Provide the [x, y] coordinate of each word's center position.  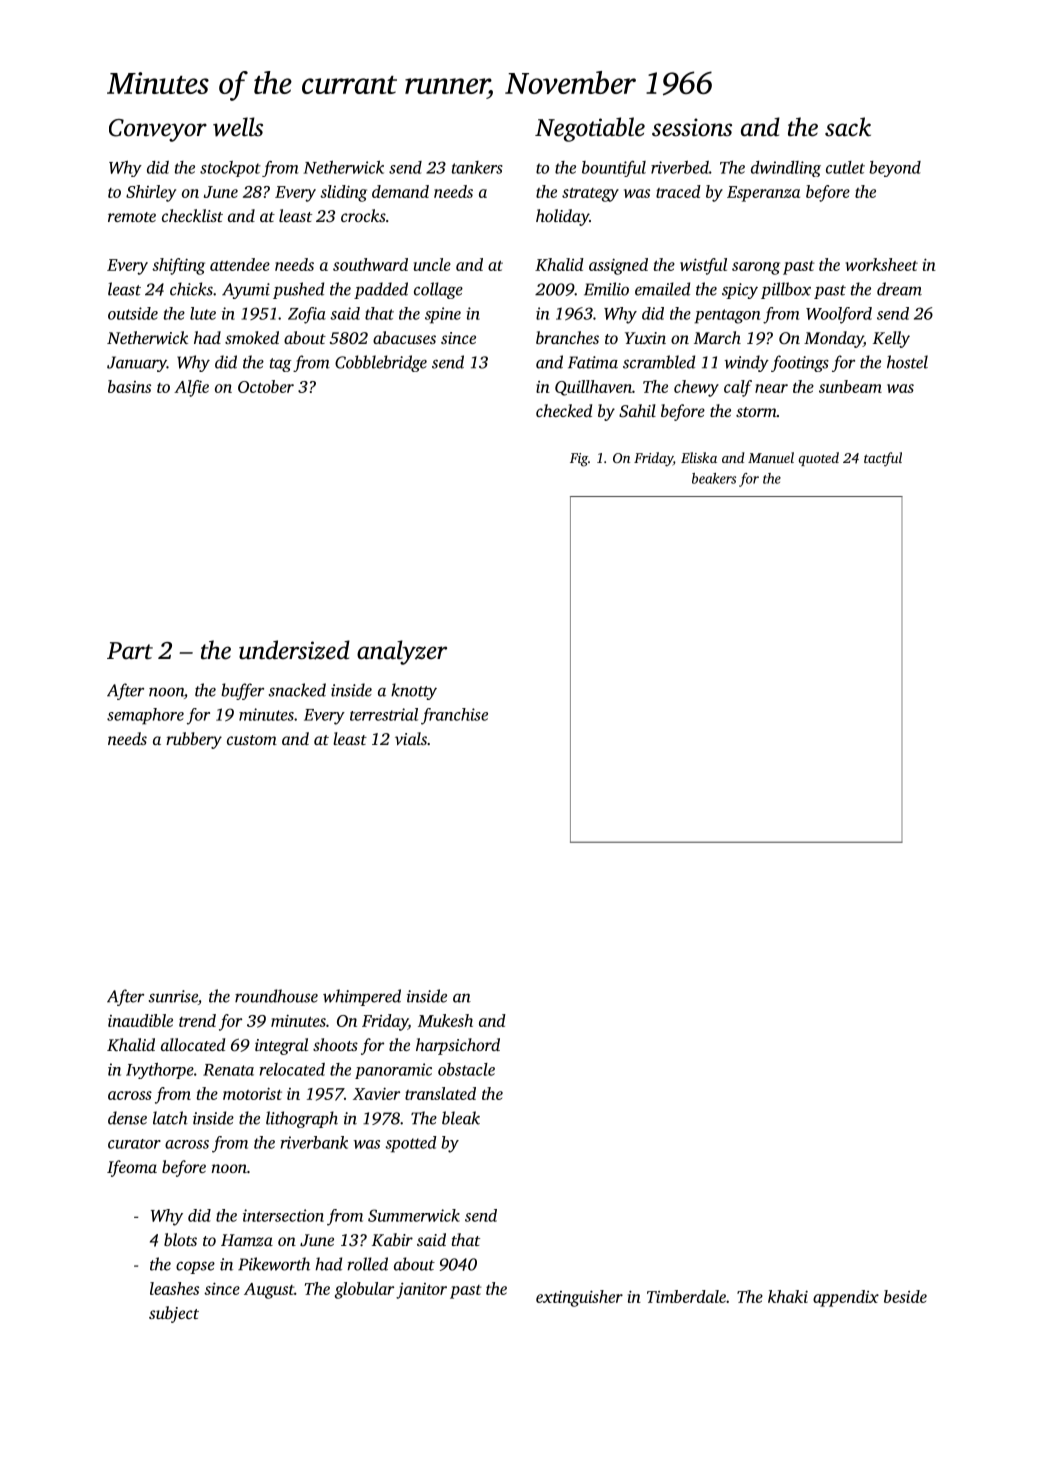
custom [252, 740]
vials [411, 738]
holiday [562, 217]
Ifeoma [132, 1168]
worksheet [882, 264]
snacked [297, 690]
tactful [883, 459]
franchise [454, 716]
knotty [414, 691]
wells [238, 127]
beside [905, 1296]
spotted [410, 1144]
